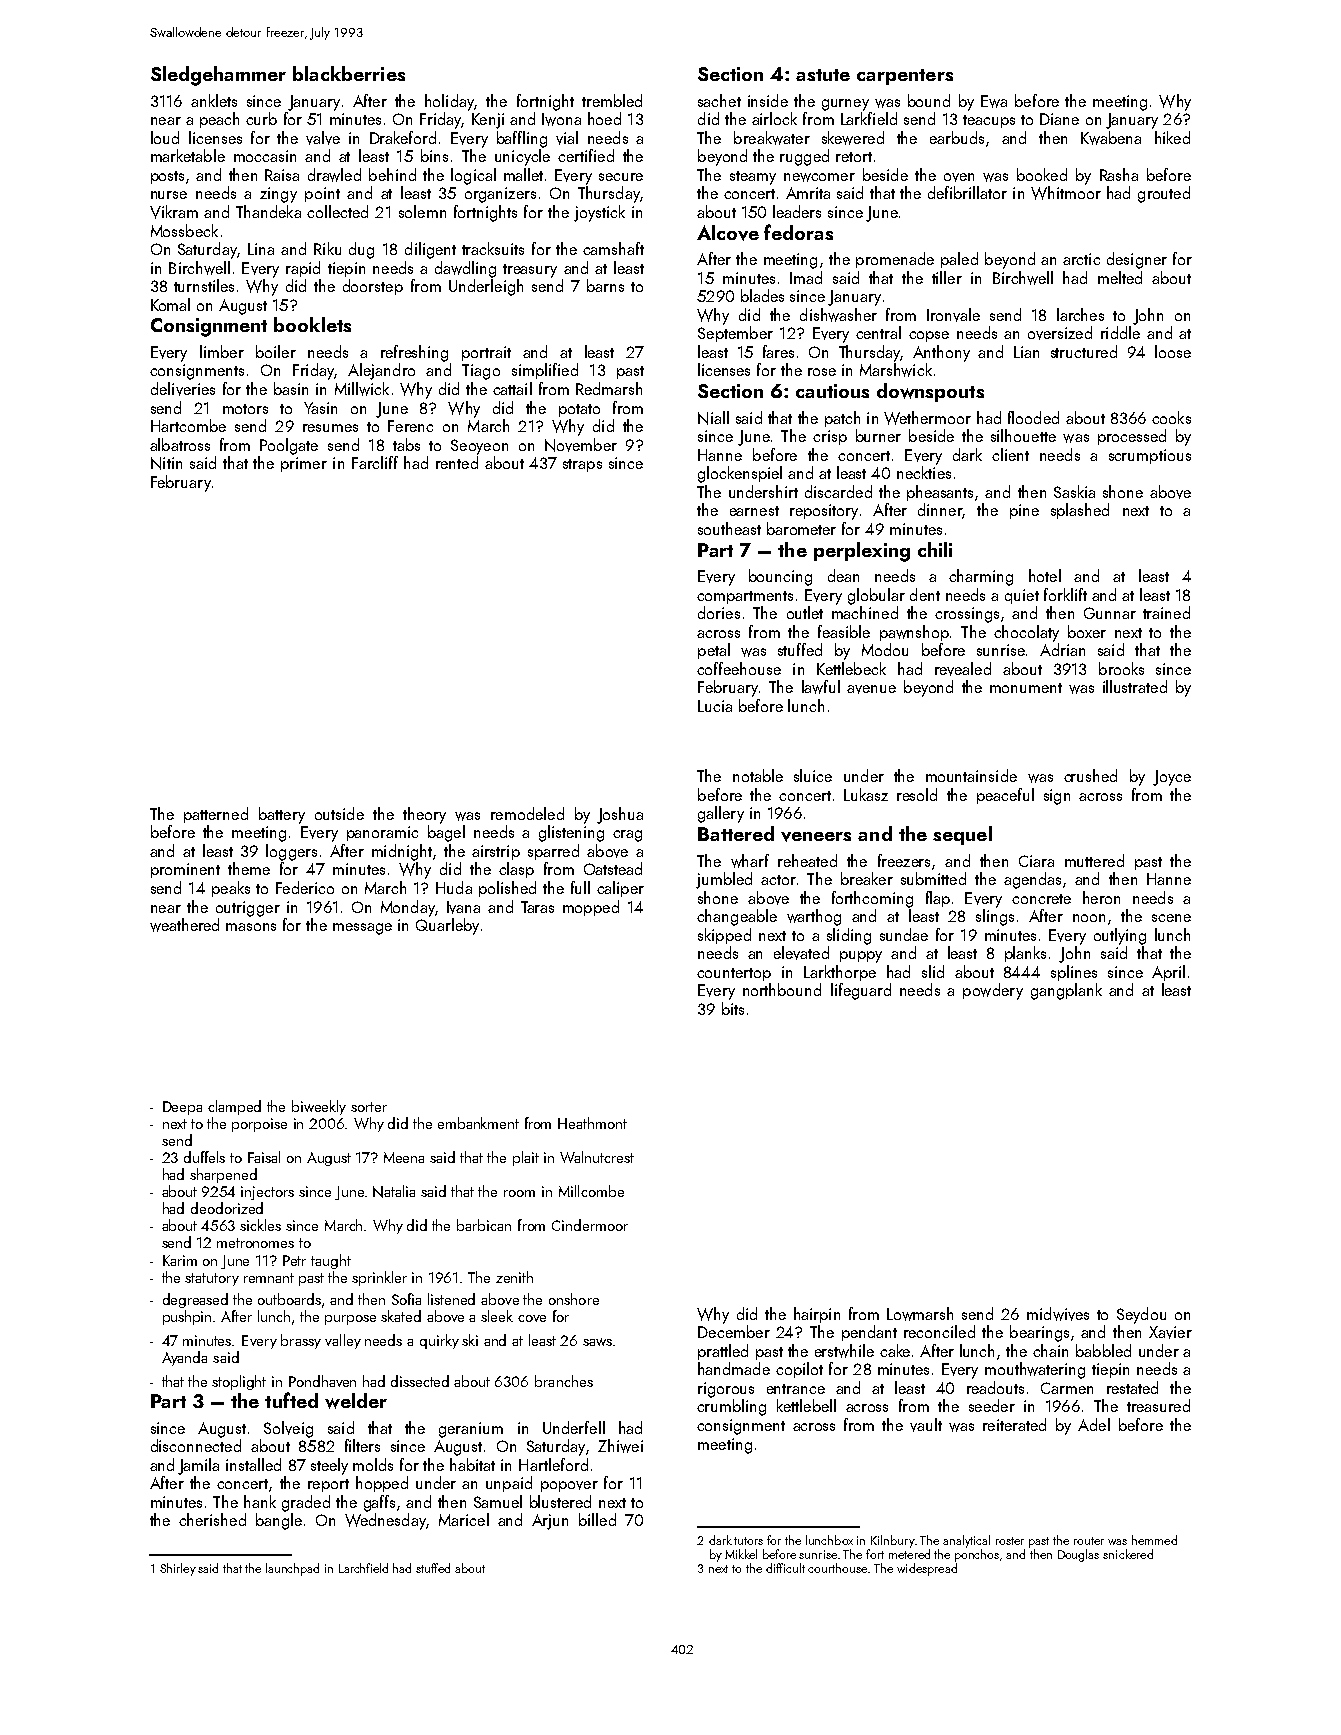 Image resolution: width=1341 pixels, height=1735 pixels. What do you see at coordinates (183, 389) in the screenshot?
I see `deliveries` at bounding box center [183, 389].
